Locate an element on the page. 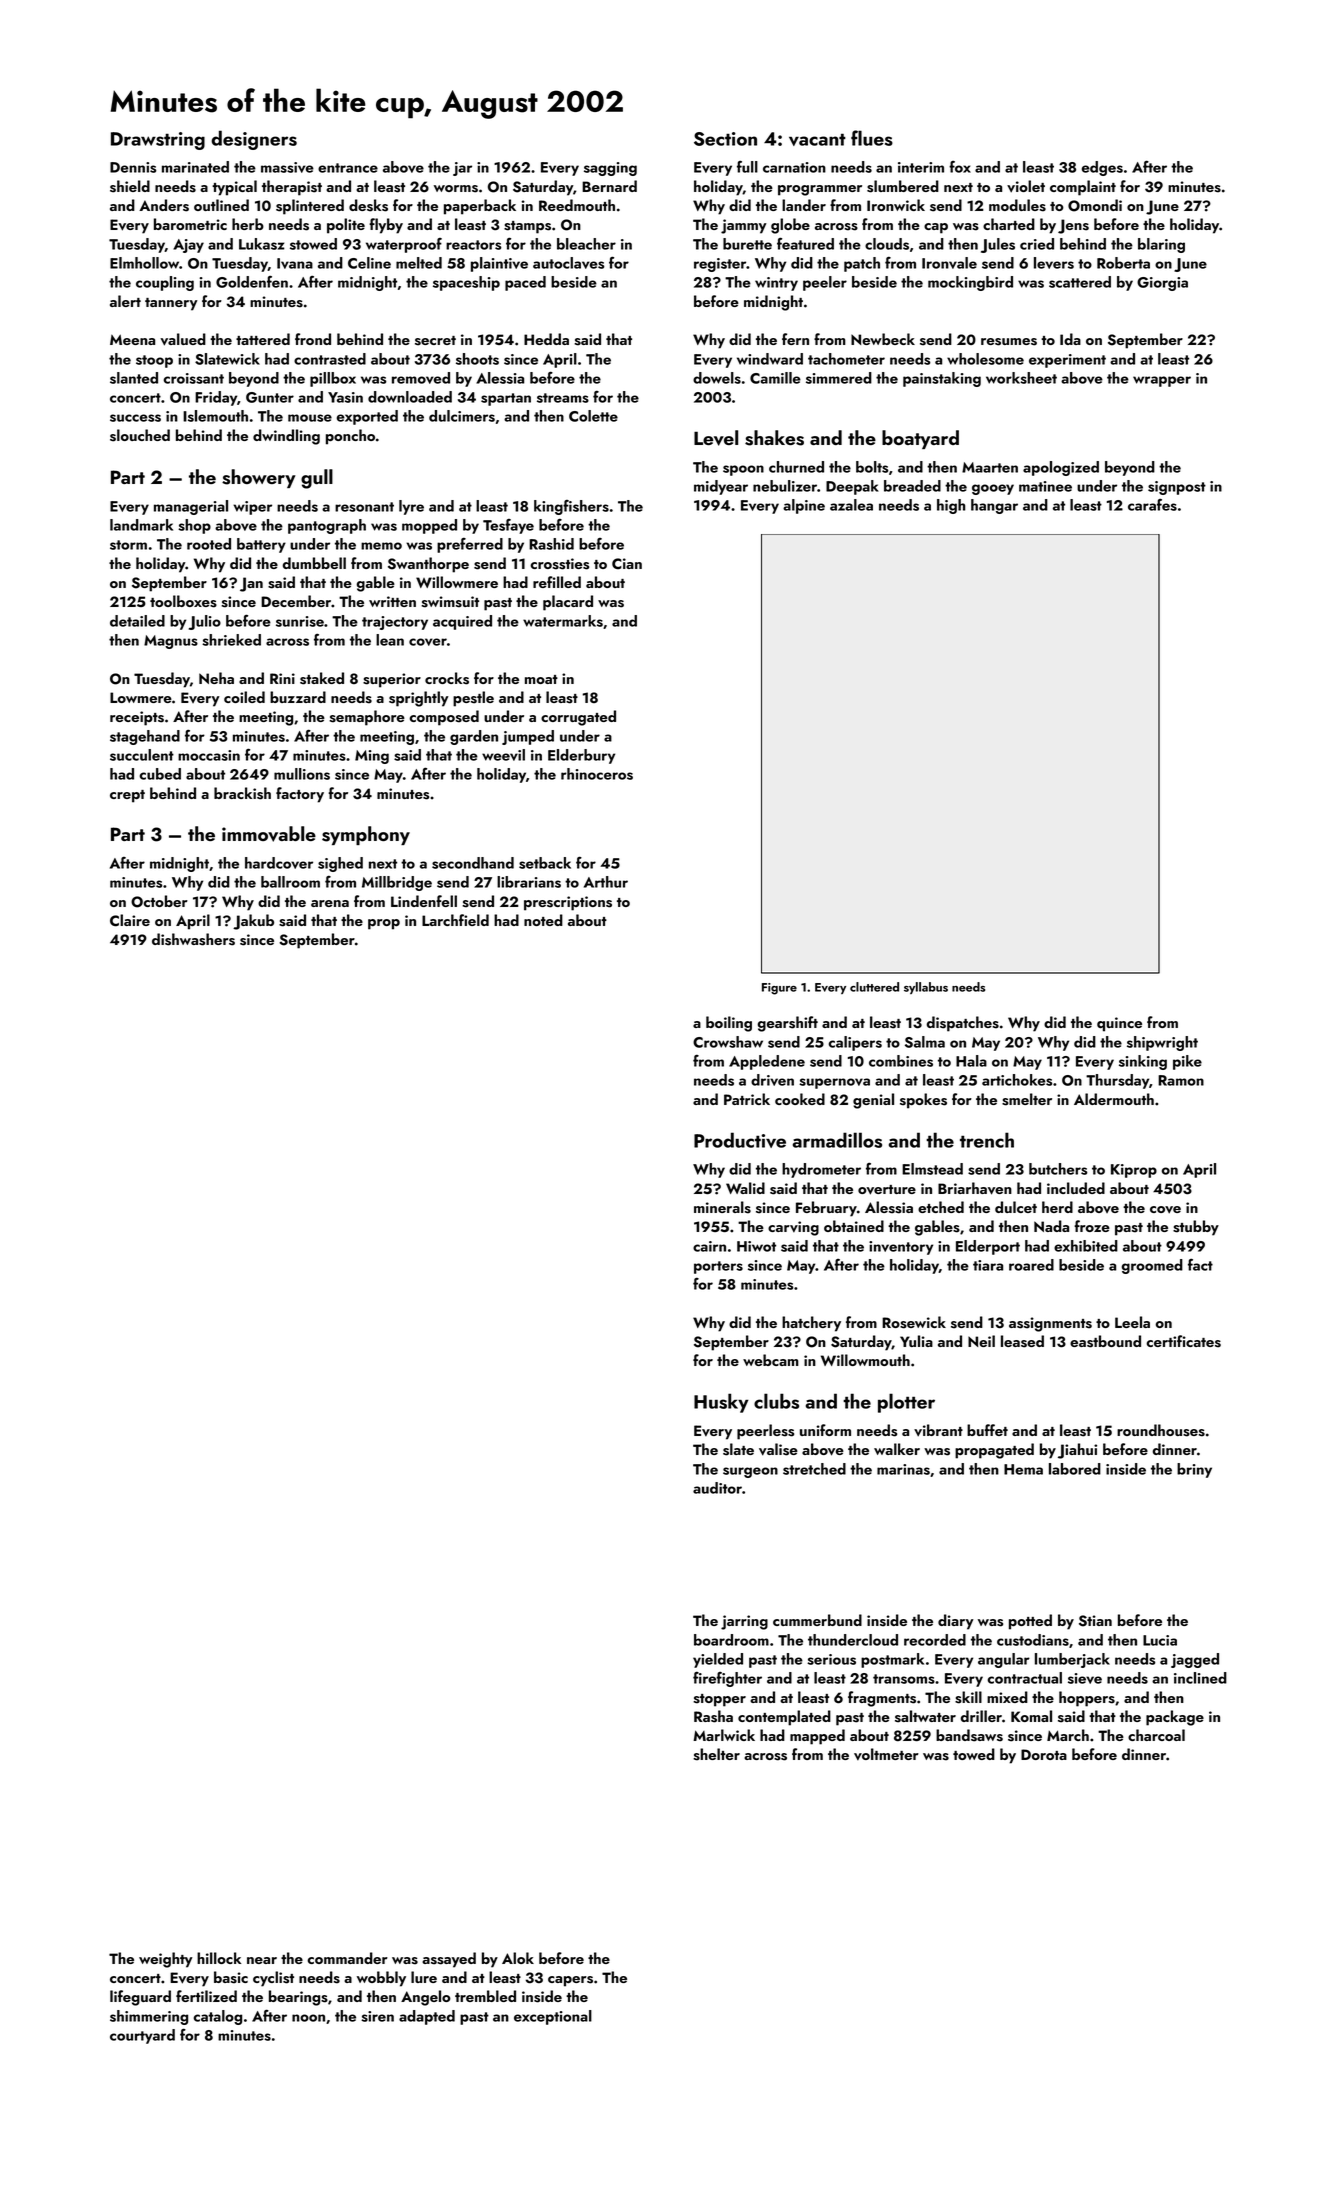 The height and width of the image is (2201, 1337). Hiwot is located at coordinates (756, 1246).
